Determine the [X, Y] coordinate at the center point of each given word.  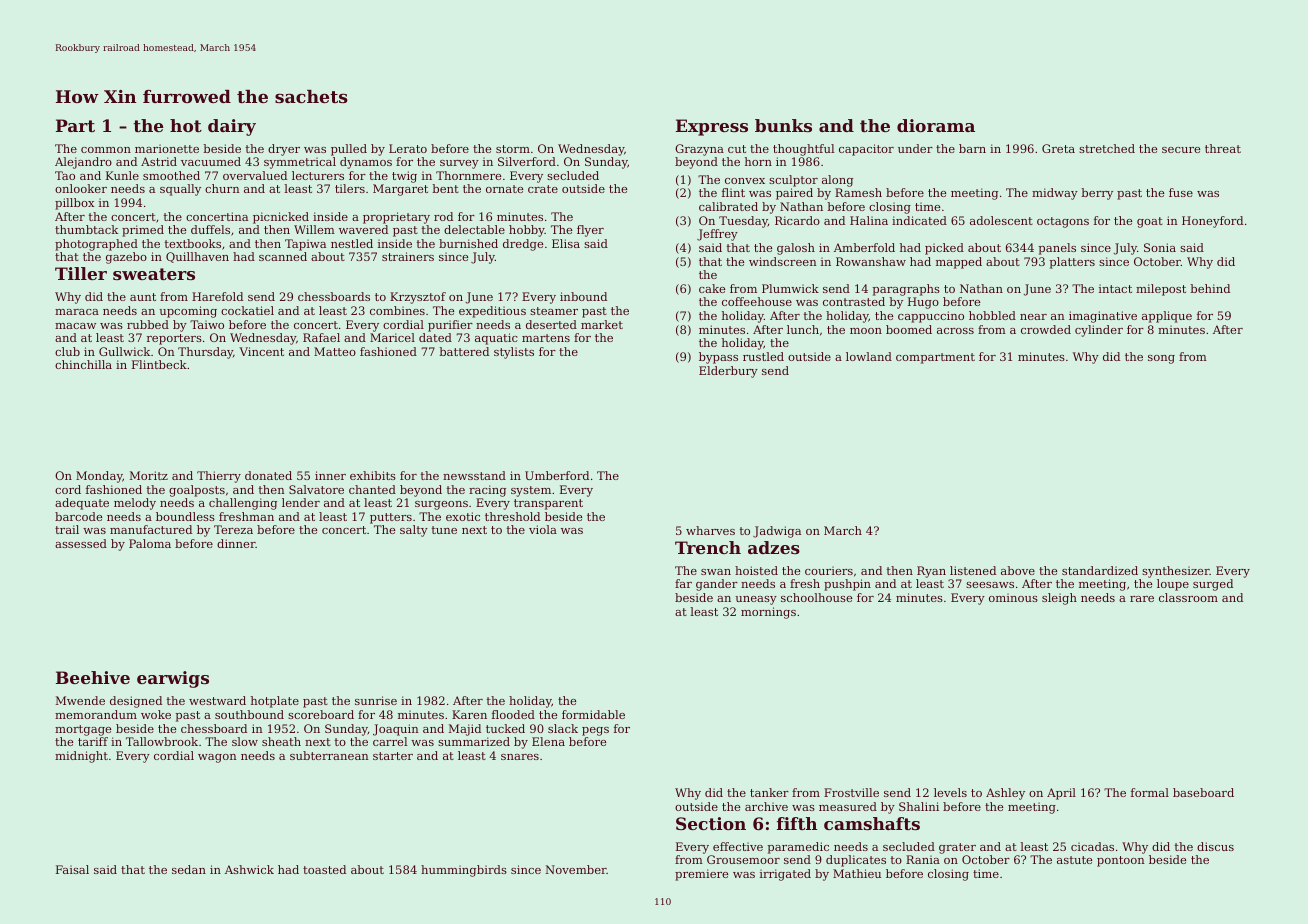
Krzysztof [418, 298]
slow [245, 741]
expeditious [492, 312]
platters [1072, 263]
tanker [769, 792]
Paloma [150, 543]
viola [543, 529]
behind [1210, 288]
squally [180, 190]
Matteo [335, 351]
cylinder [1099, 331]
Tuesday [743, 222]
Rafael [321, 337]
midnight [81, 757]
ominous [1013, 597]
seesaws [990, 585]
